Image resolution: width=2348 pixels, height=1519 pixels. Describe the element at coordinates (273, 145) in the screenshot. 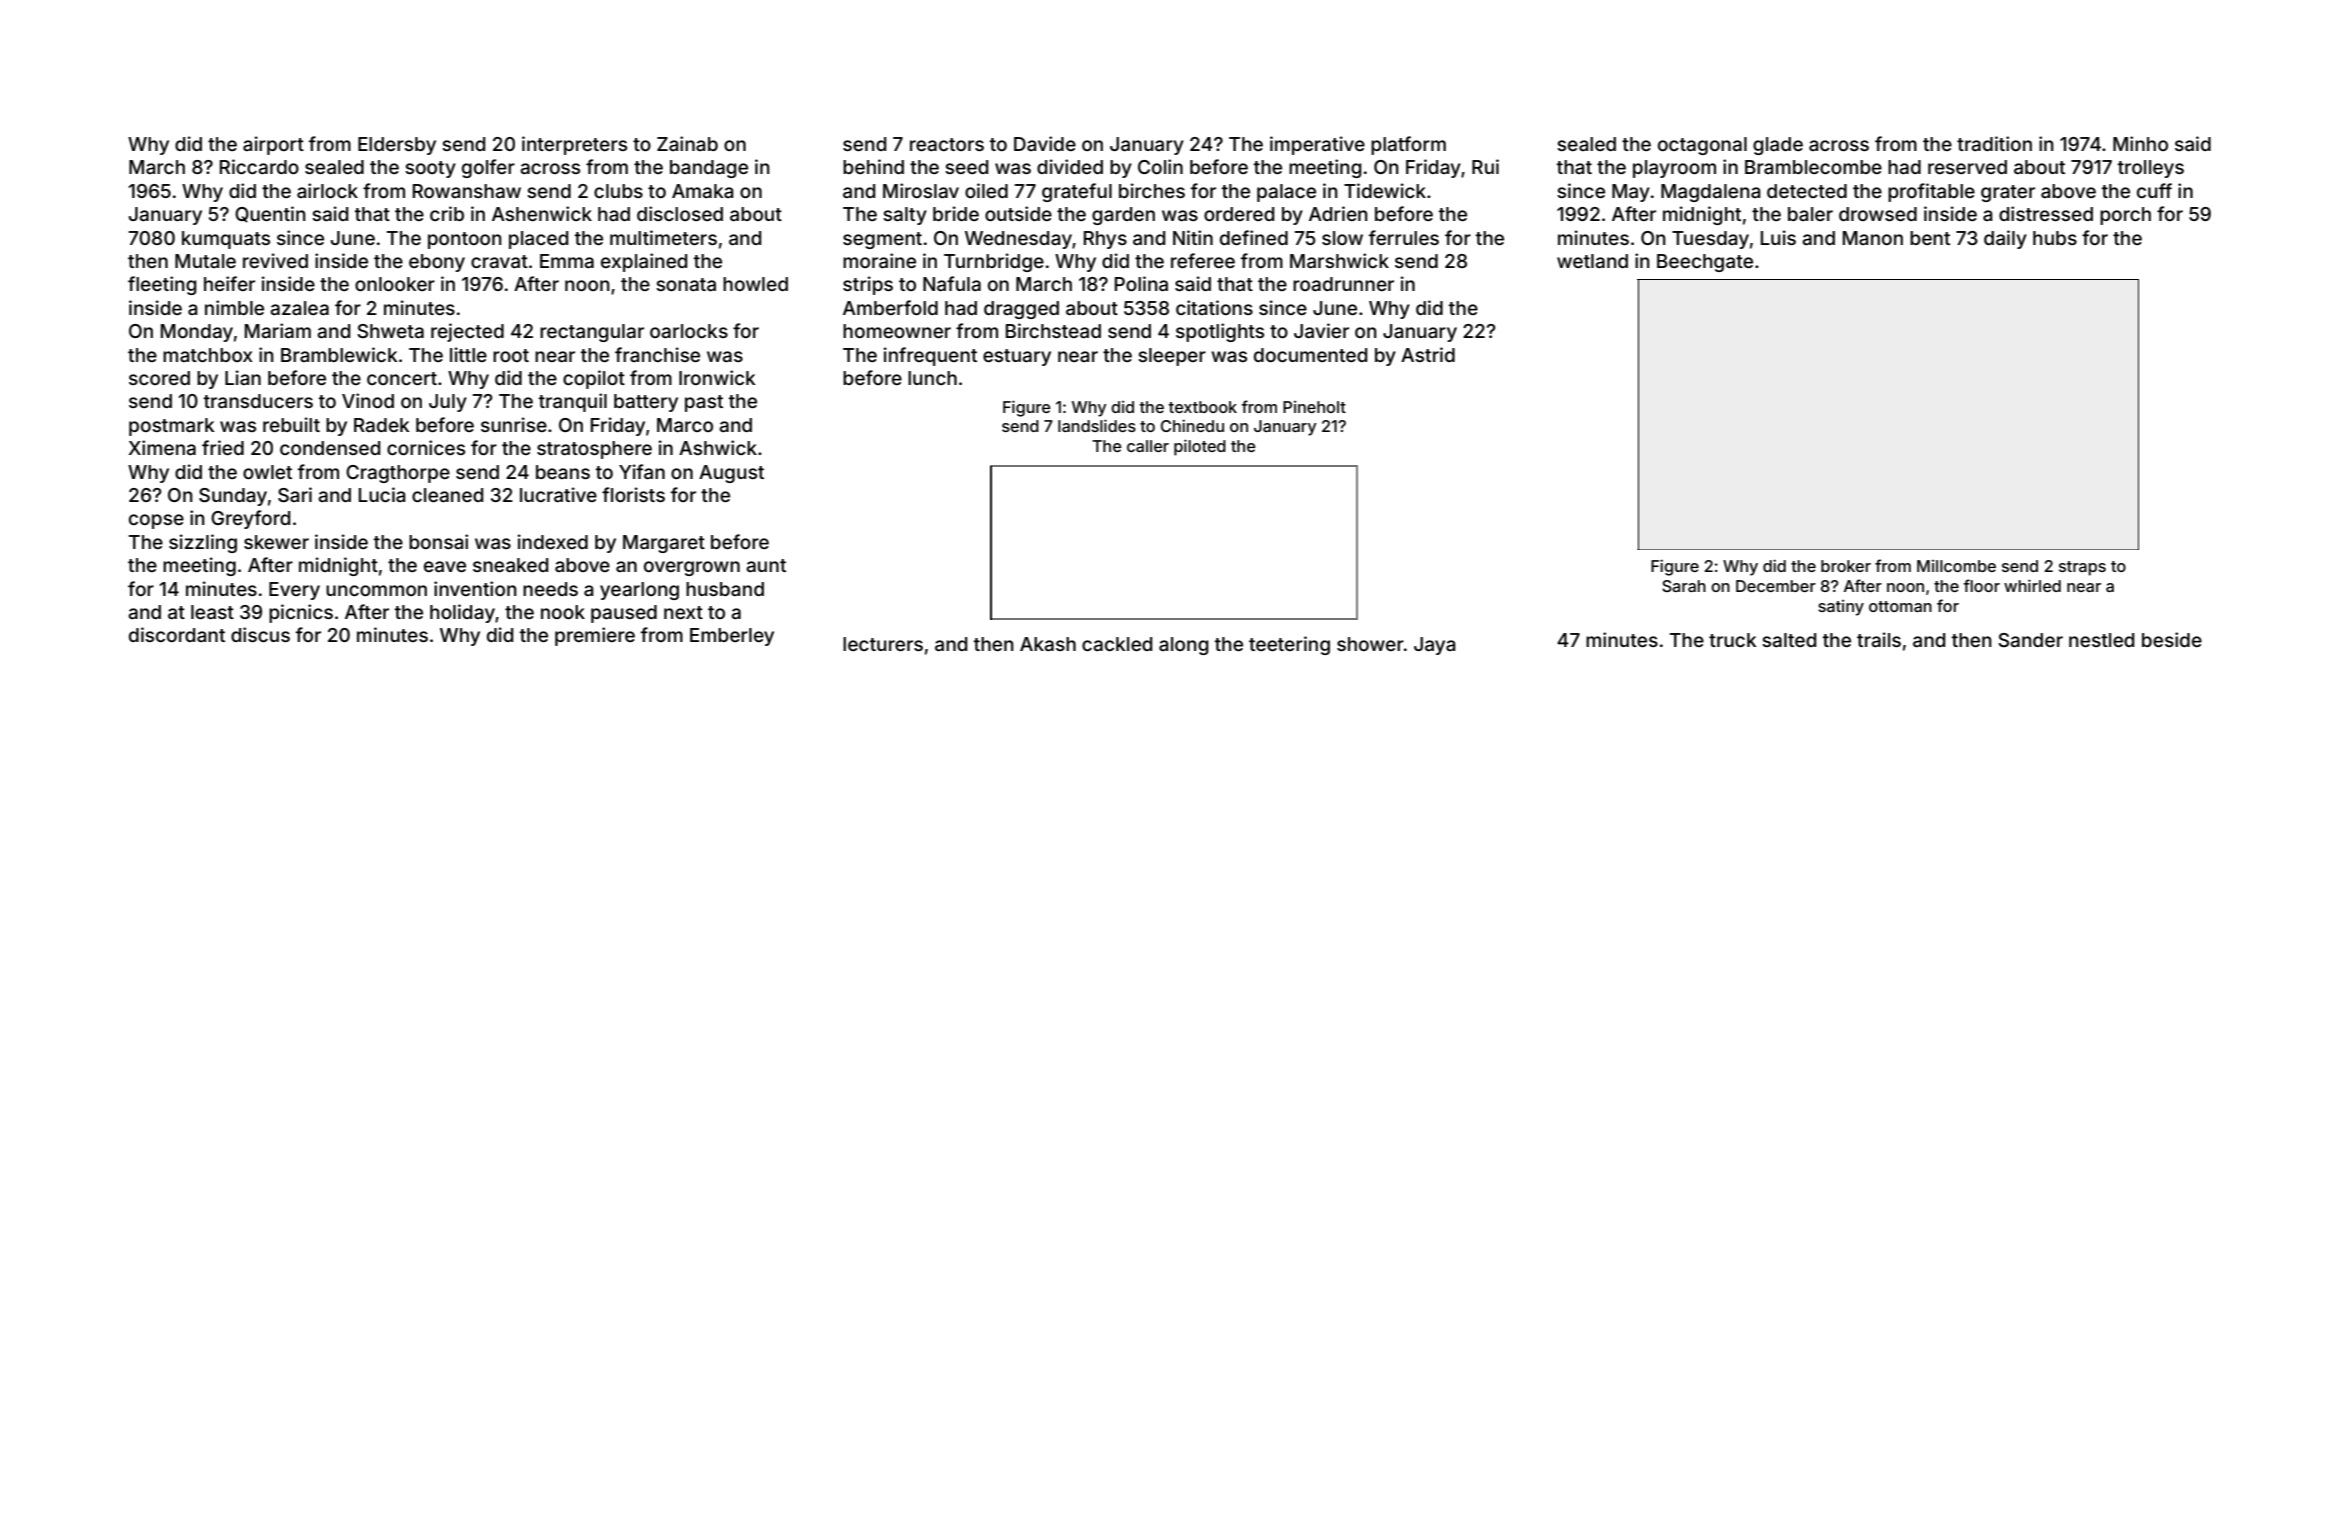

I see `airport` at that location.
